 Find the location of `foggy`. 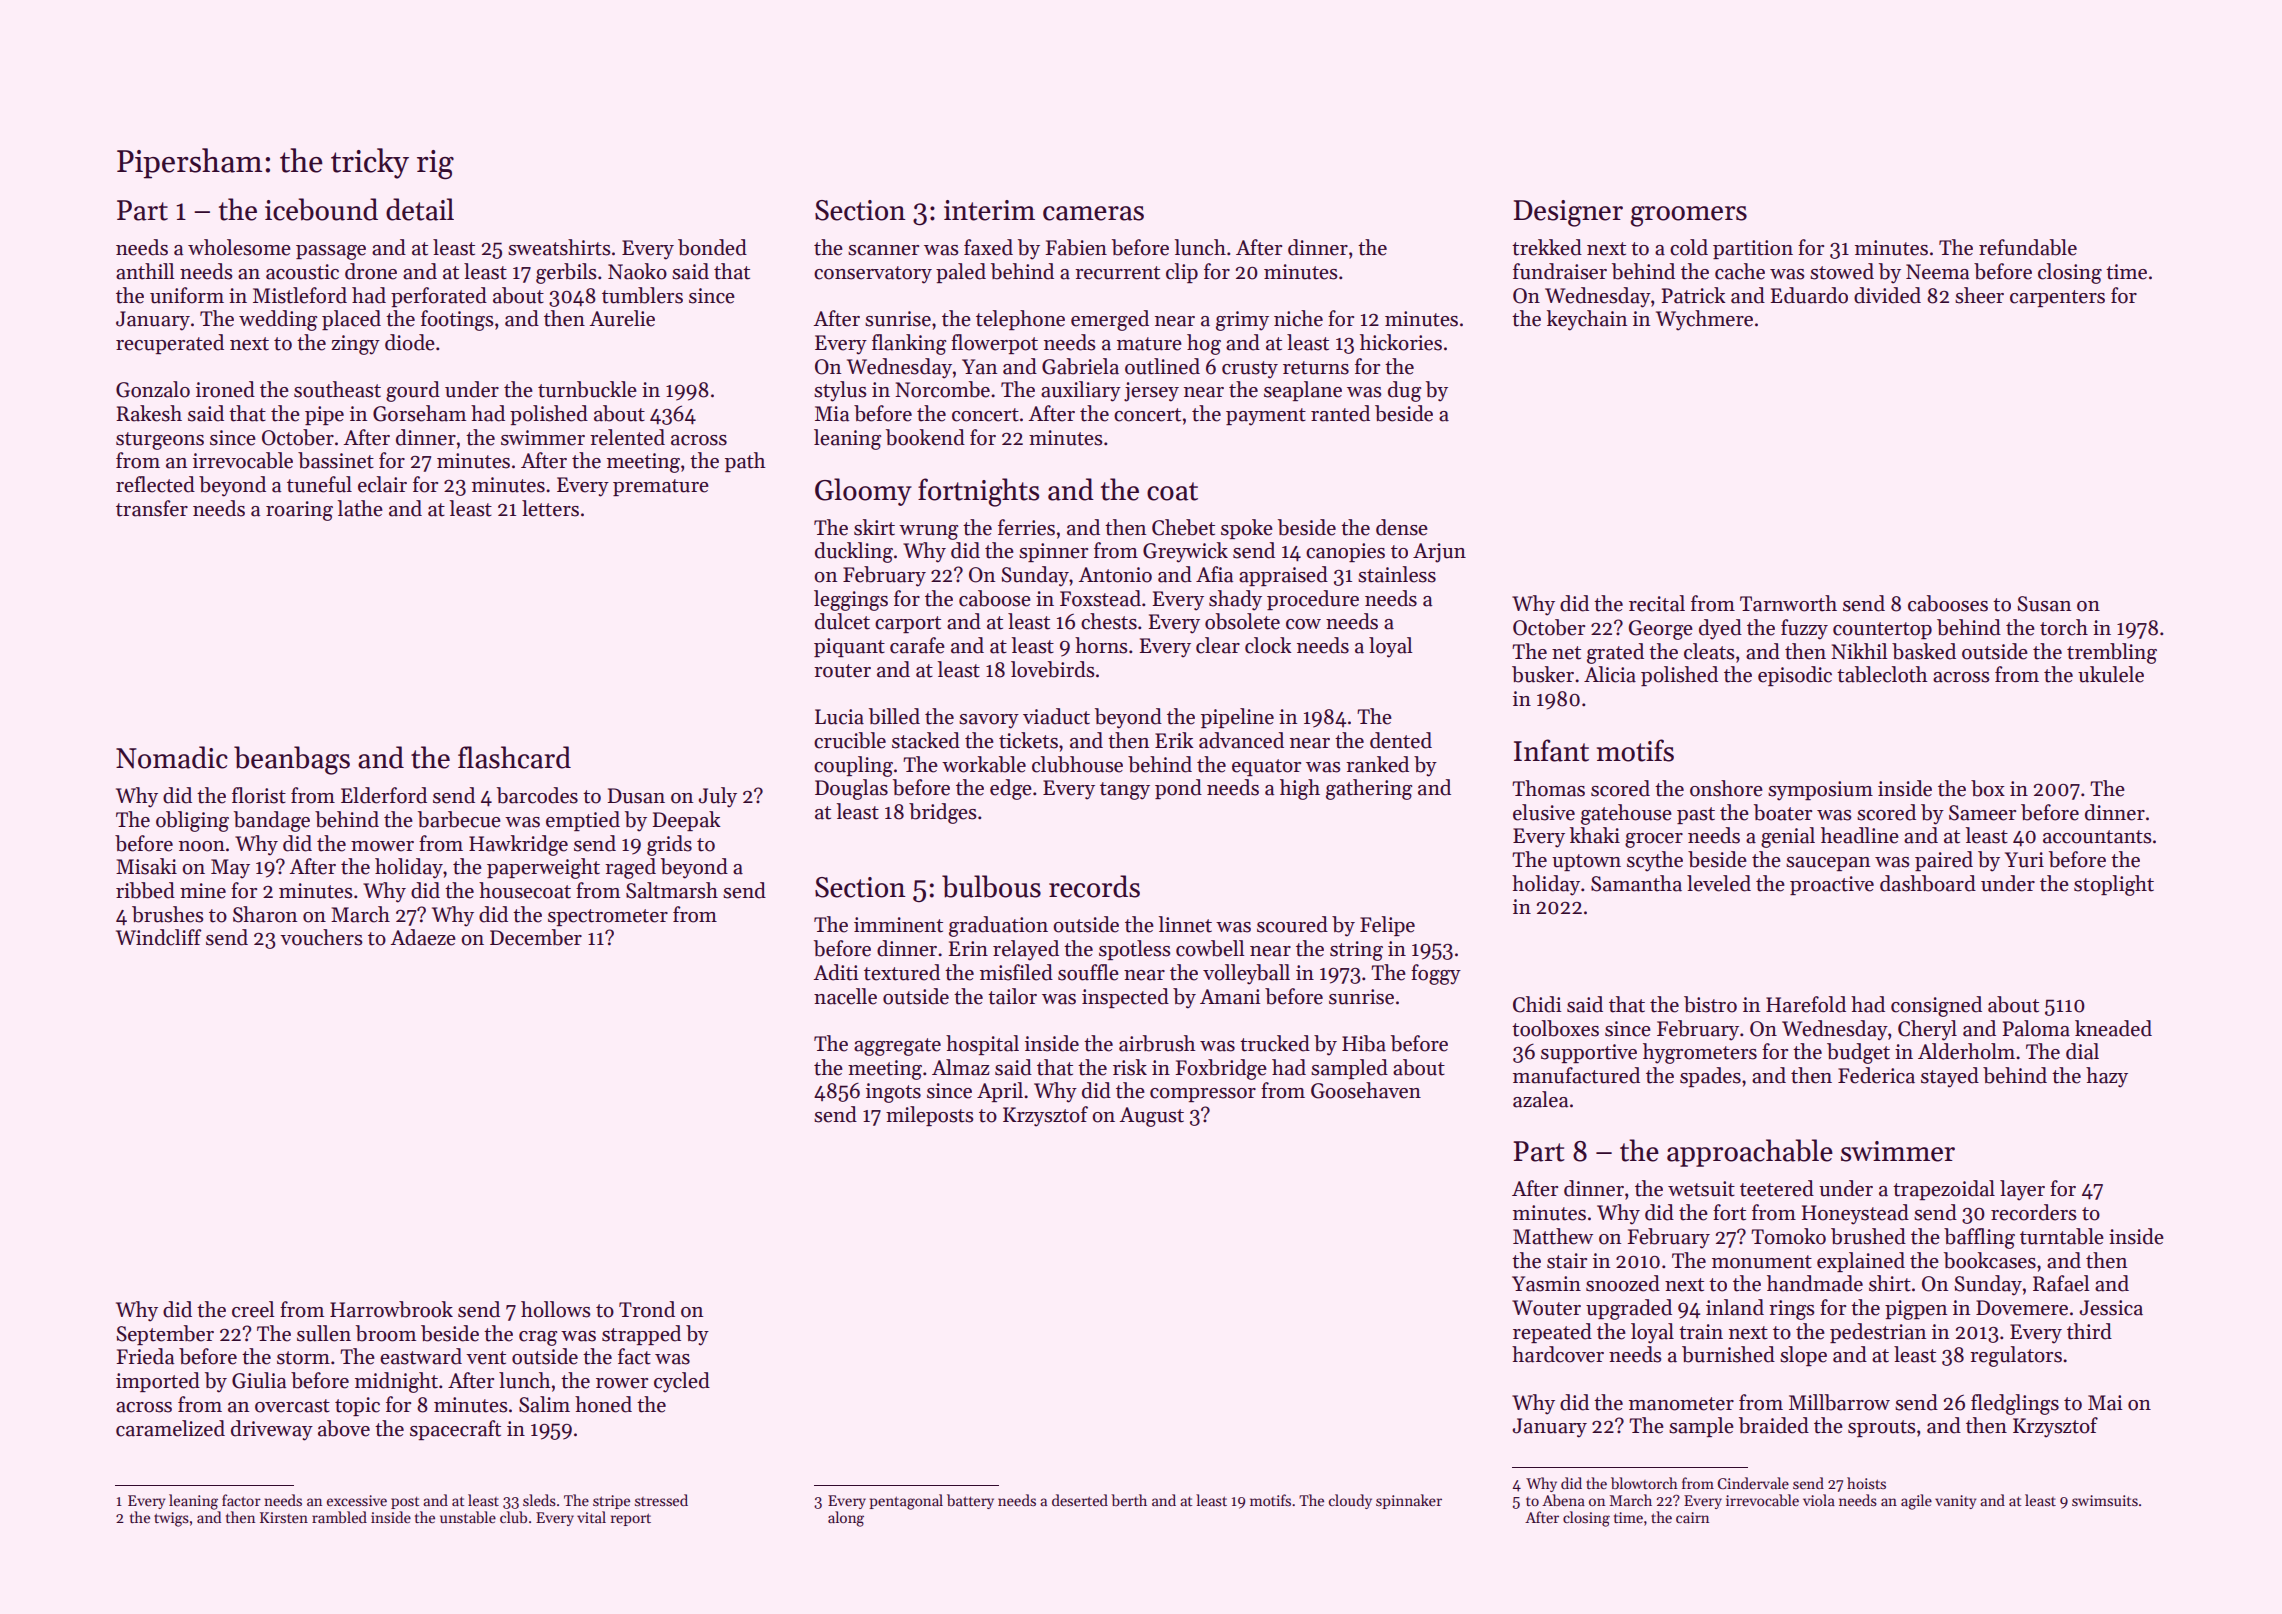

foggy is located at coordinates (1436, 974).
